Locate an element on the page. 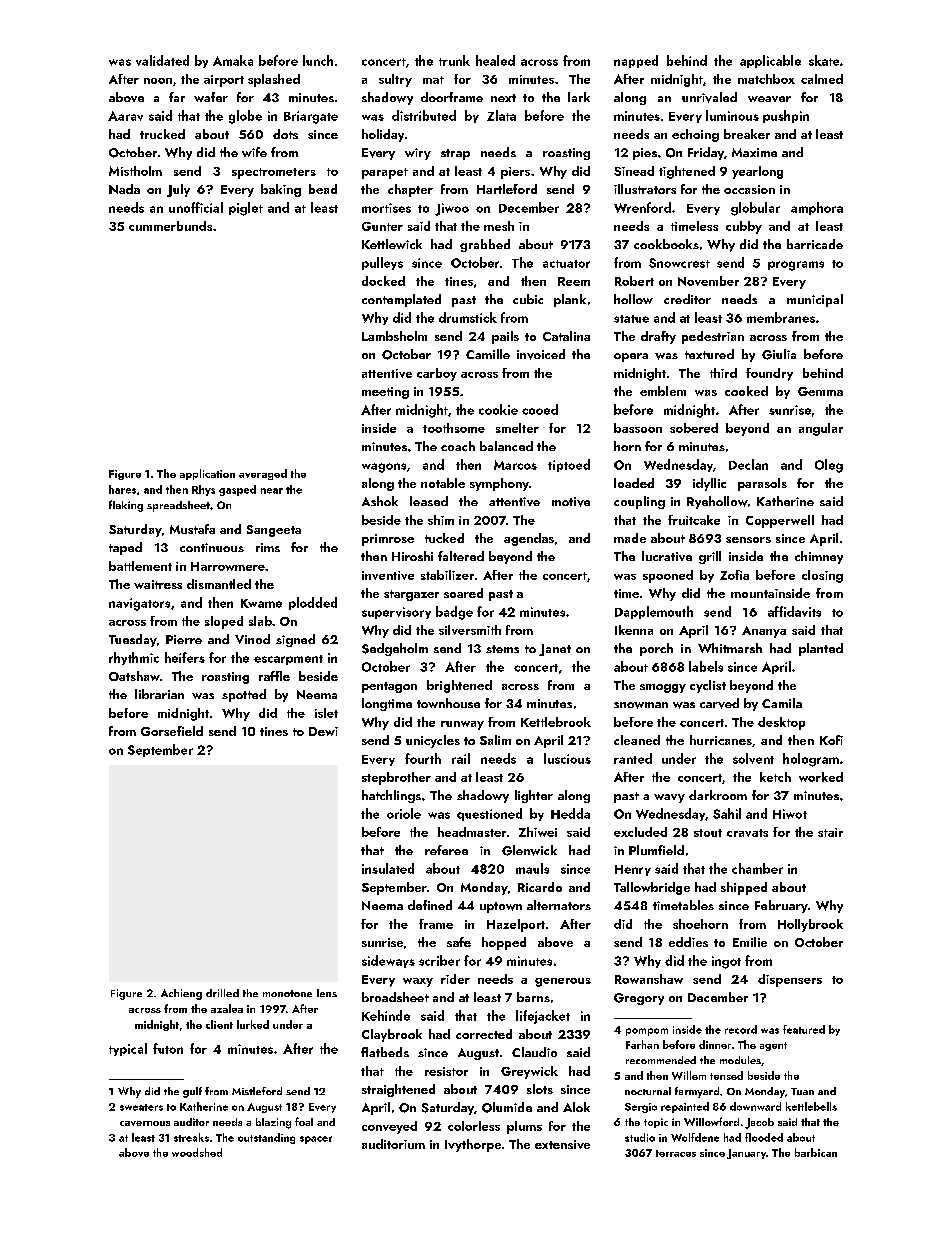 This image has height=1233, width=952. drilled is located at coordinates (222, 993).
